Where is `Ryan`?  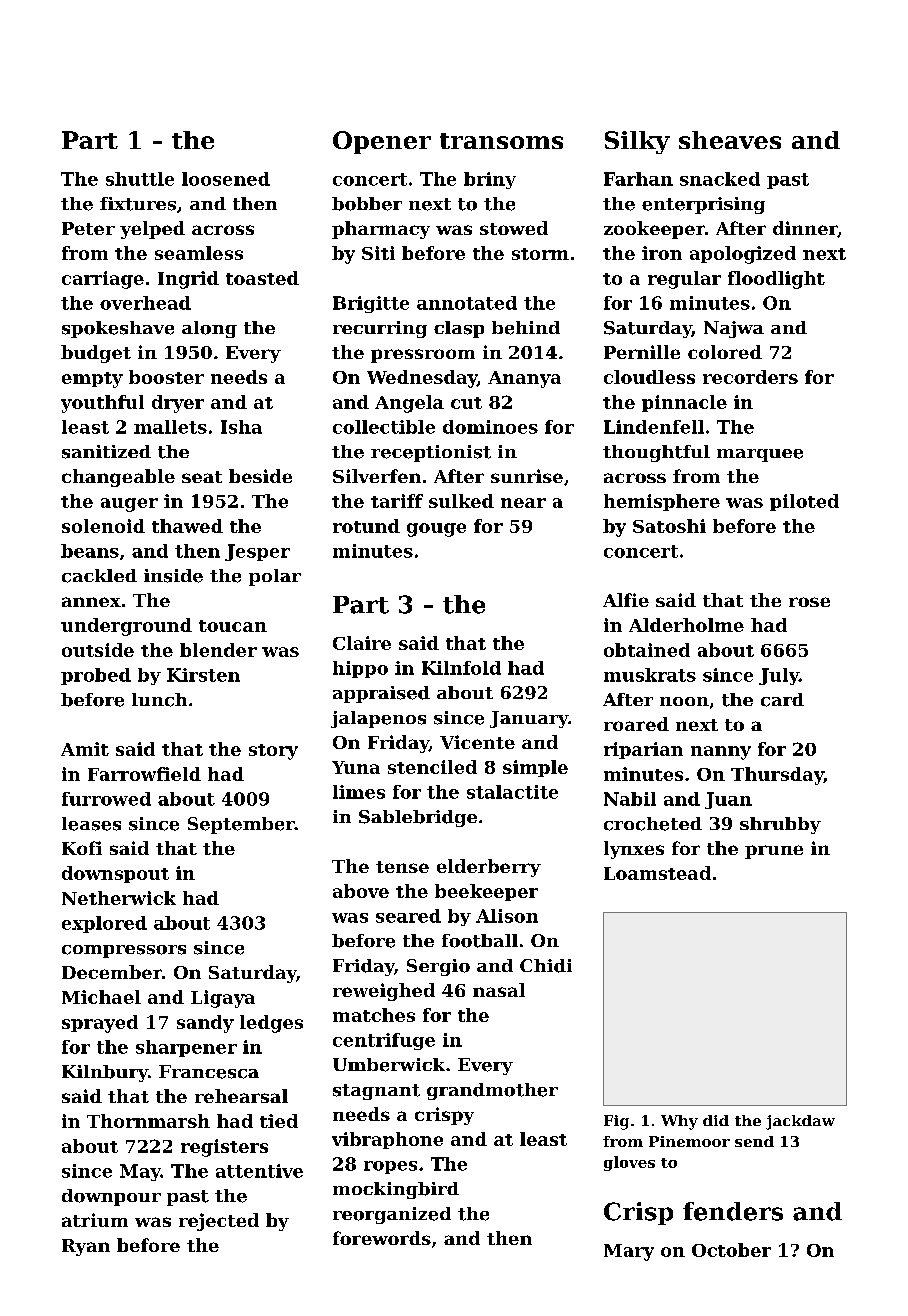 Ryan is located at coordinates (86, 1247).
